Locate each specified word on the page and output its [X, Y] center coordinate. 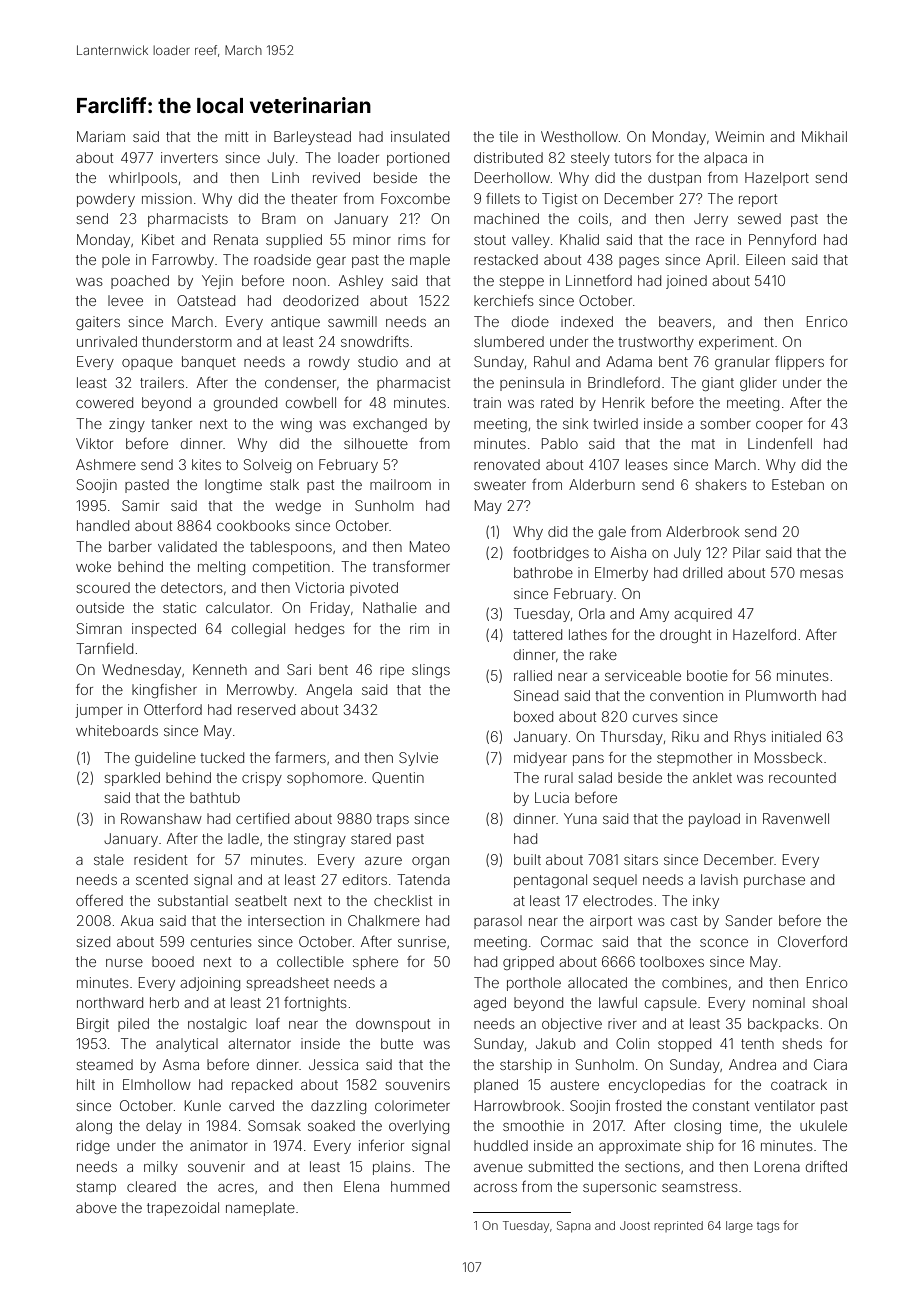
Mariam [101, 136]
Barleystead [312, 138]
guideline [165, 759]
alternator [259, 1043]
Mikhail [824, 136]
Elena [361, 1186]
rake [603, 654]
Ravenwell [796, 818]
